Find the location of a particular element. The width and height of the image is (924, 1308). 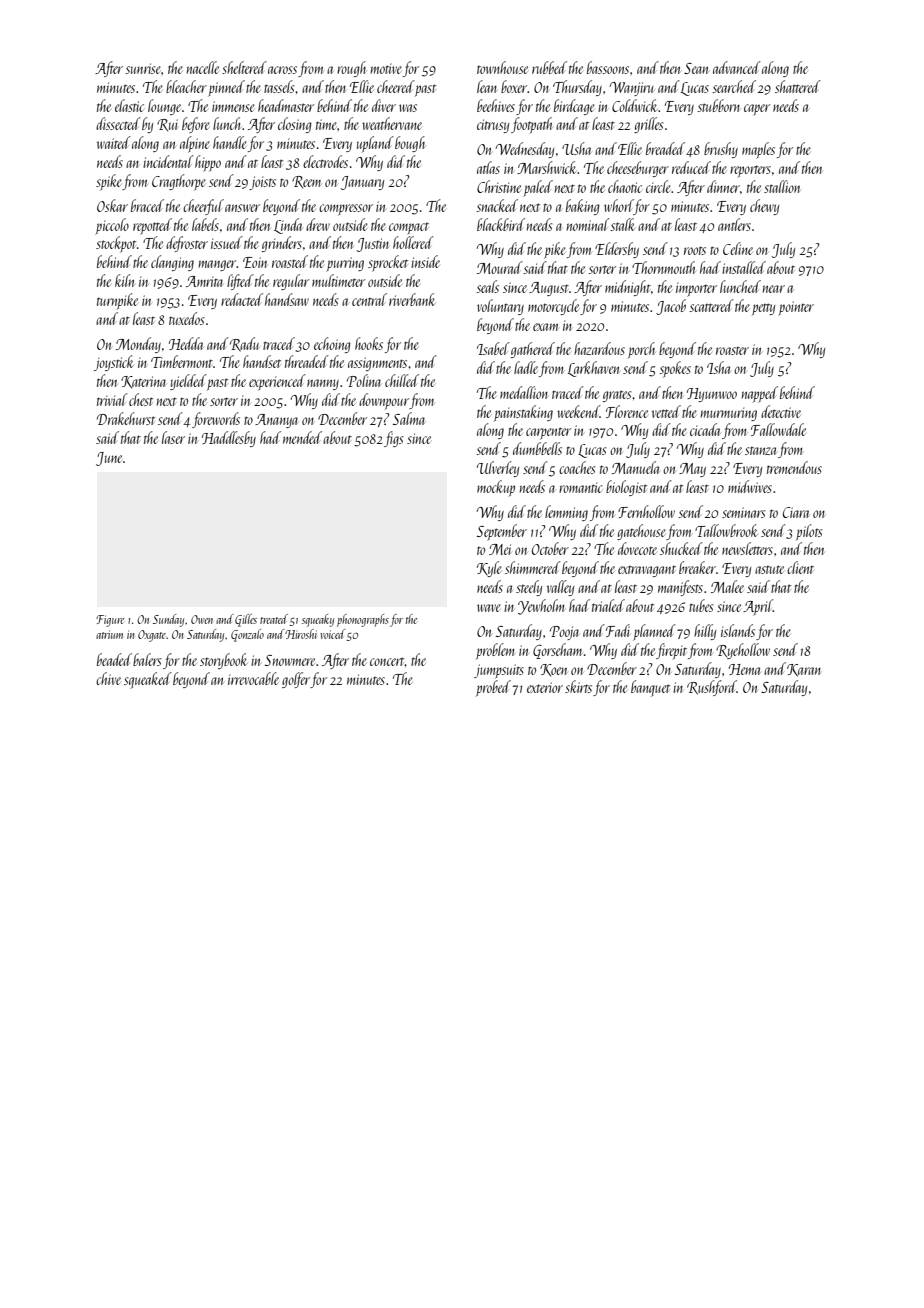

Drakehurst is located at coordinates (126, 418).
